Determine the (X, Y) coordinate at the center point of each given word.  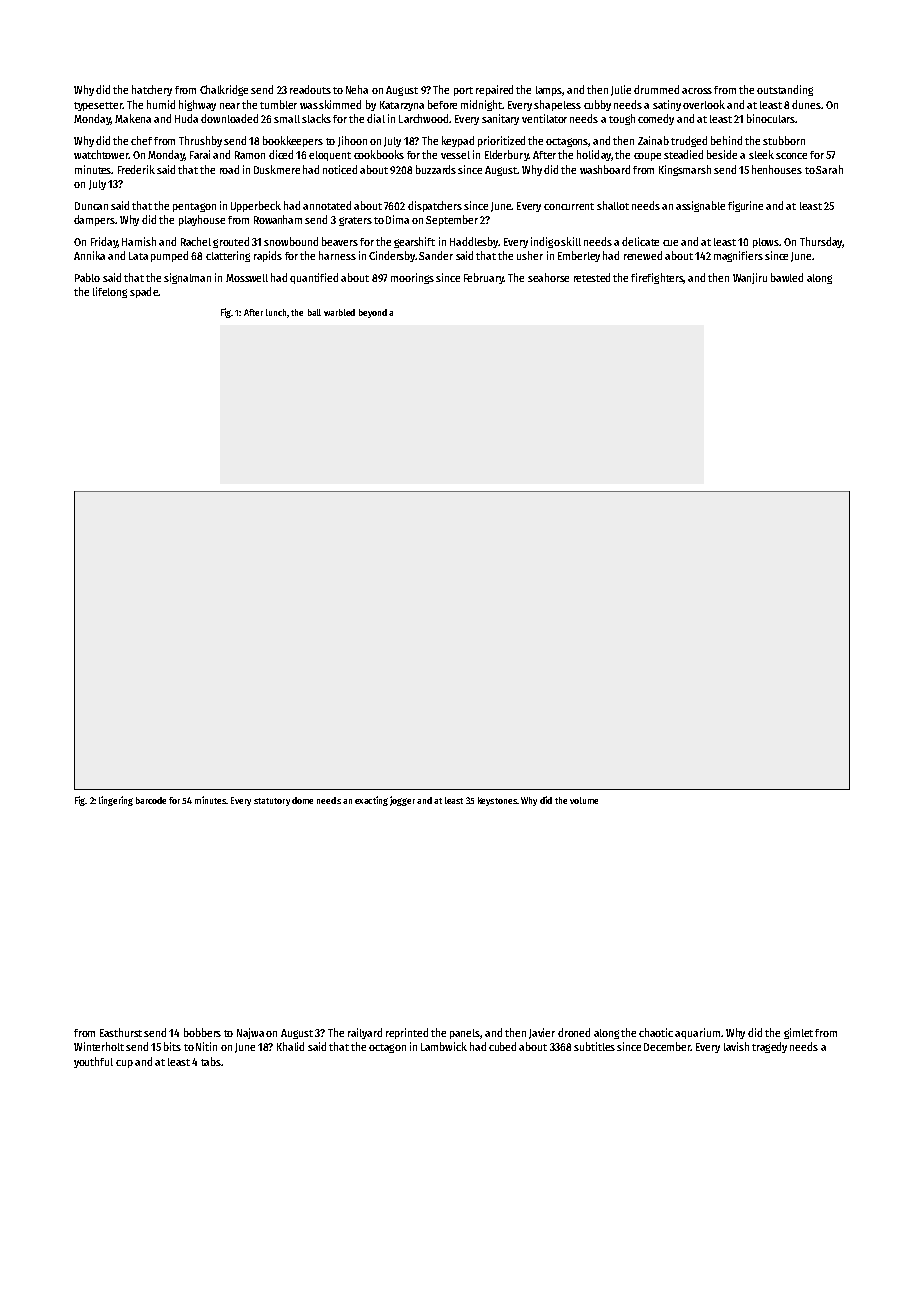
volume (584, 800)
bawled (787, 277)
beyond (373, 313)
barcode (151, 800)
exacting (371, 801)
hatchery (152, 90)
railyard (365, 1033)
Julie (621, 90)
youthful (93, 1062)
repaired (494, 90)
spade (144, 292)
